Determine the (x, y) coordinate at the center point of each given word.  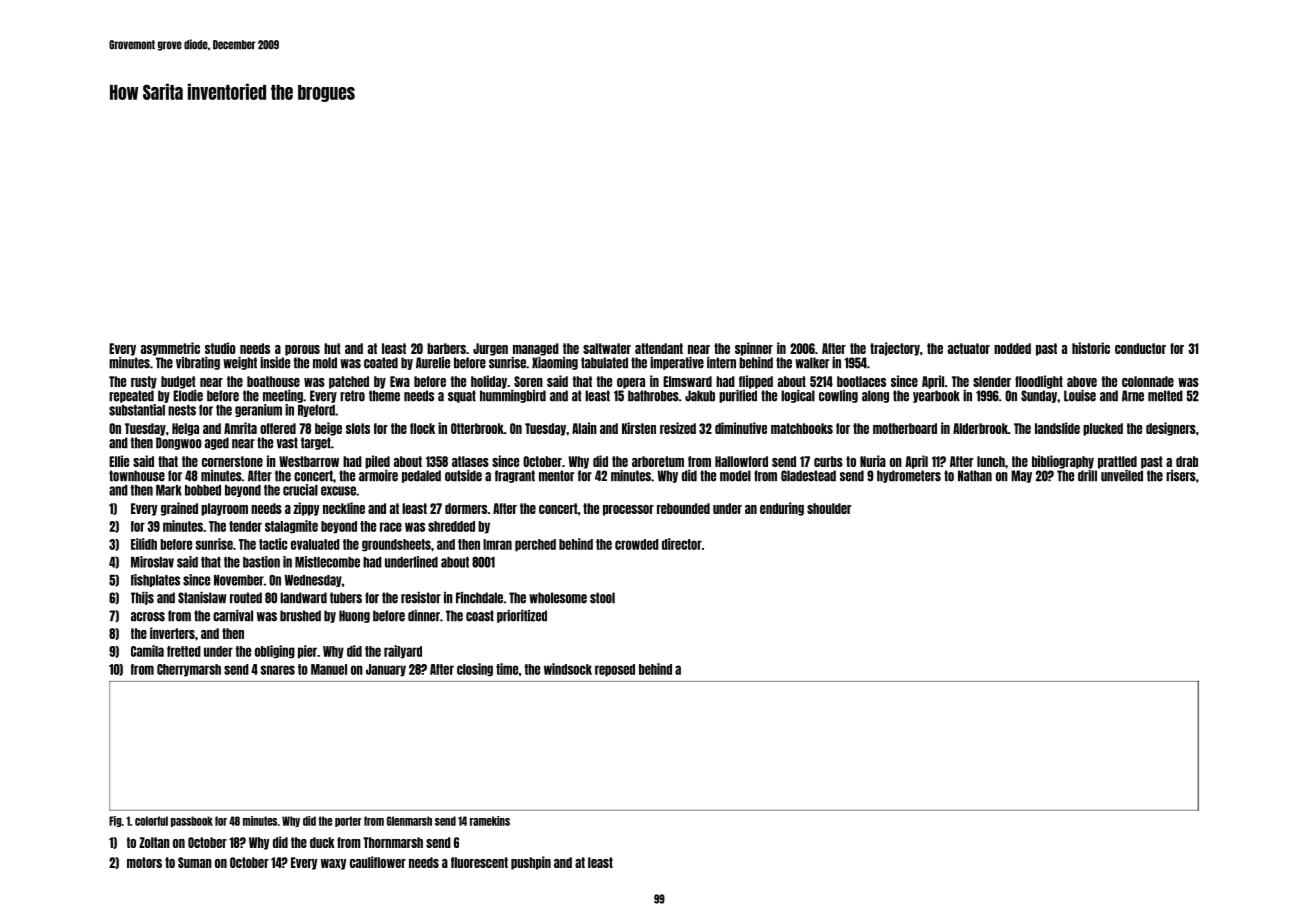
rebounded (683, 508)
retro (352, 396)
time (507, 669)
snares (278, 670)
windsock (568, 669)
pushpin (531, 863)
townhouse (137, 476)
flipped (756, 382)
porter (348, 821)
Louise (1080, 396)
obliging (275, 652)
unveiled (1122, 476)
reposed (615, 670)
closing (475, 670)
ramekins (490, 821)
